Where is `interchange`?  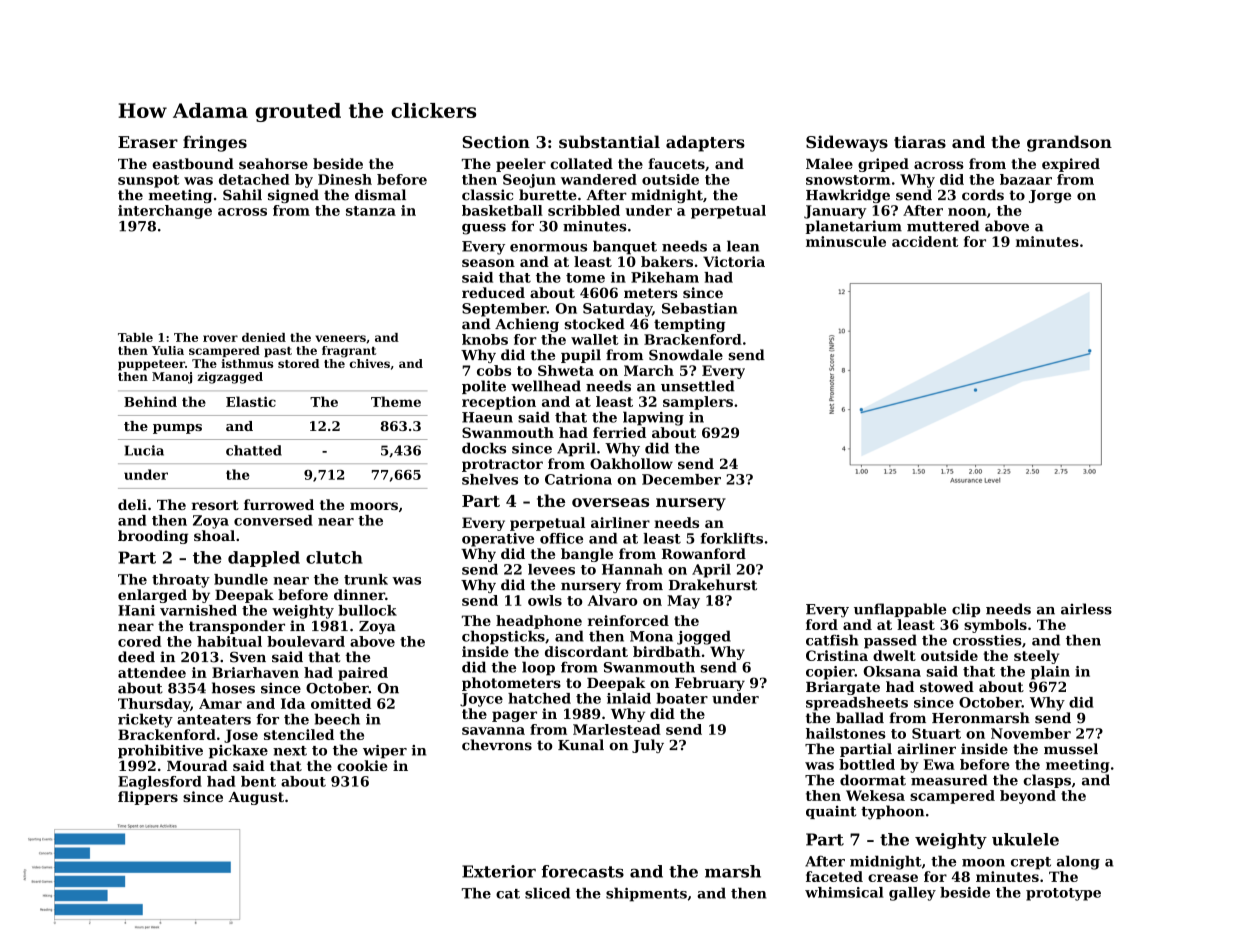
interchange is located at coordinates (165, 212).
